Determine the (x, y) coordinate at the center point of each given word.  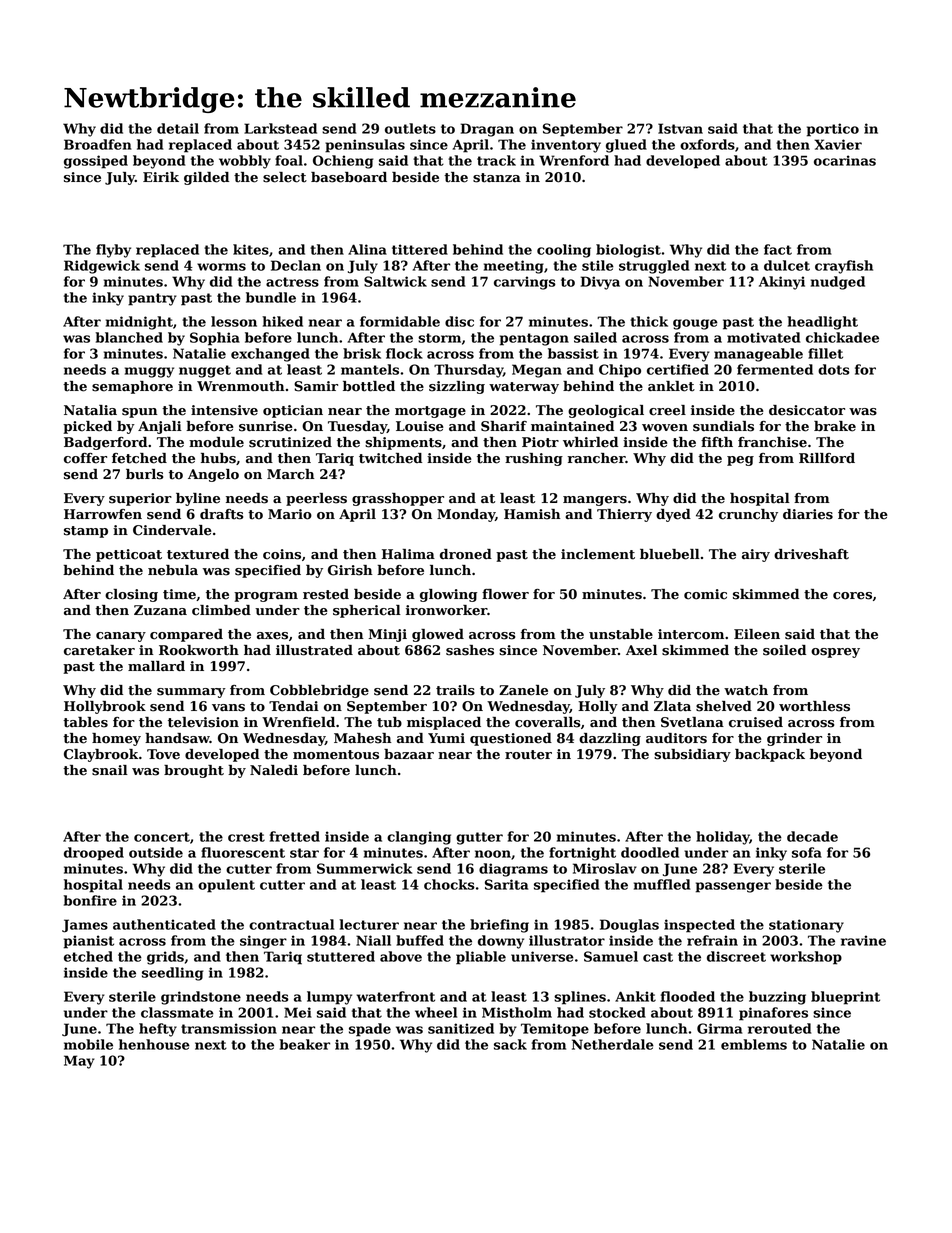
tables (85, 722)
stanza (497, 178)
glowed (438, 635)
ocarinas (845, 160)
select (285, 177)
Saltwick (395, 281)
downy (501, 942)
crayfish (844, 267)
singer (263, 942)
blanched (129, 337)
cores (852, 596)
